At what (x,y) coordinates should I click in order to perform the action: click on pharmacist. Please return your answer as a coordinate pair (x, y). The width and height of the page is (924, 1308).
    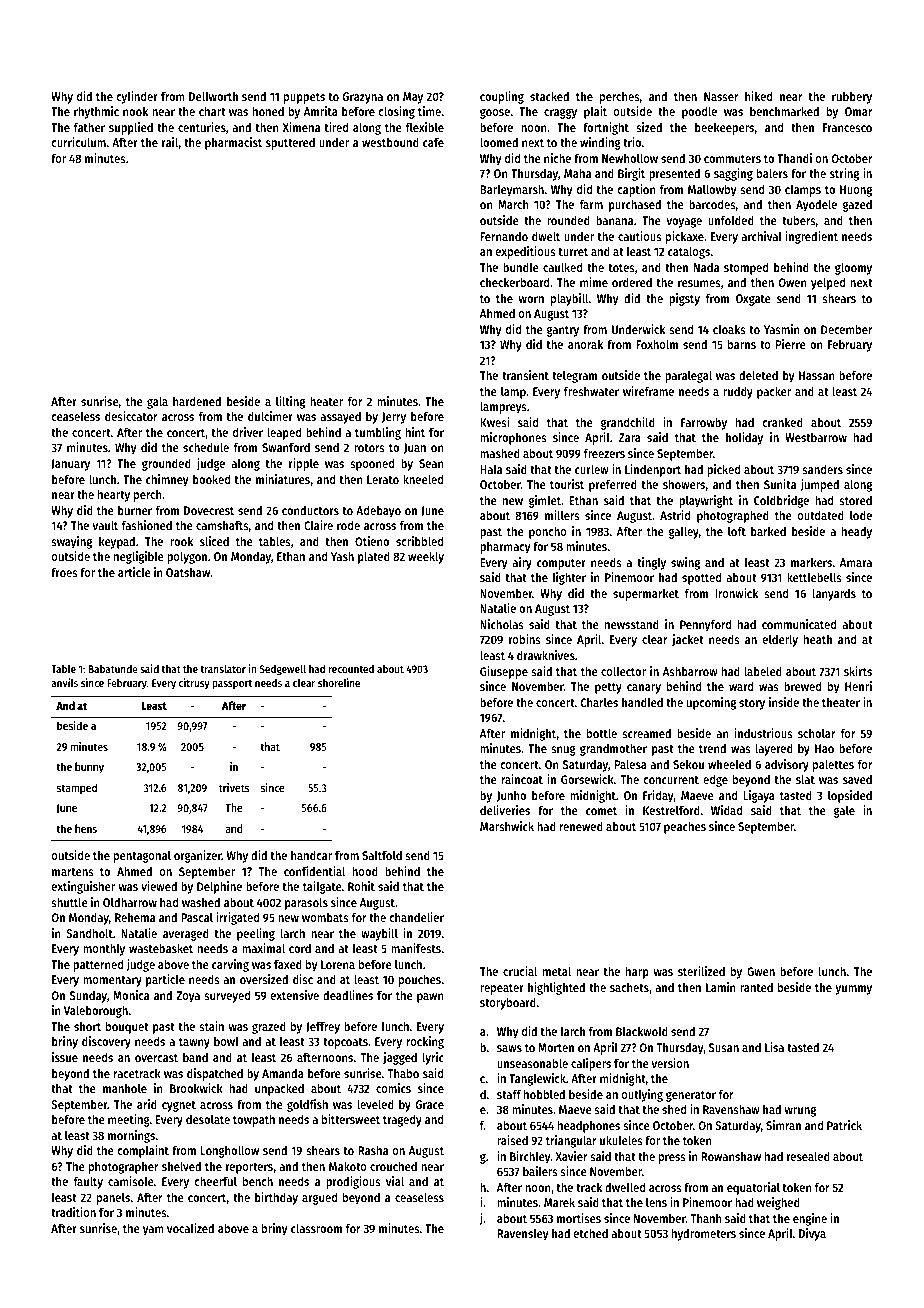
    Looking at the image, I should click on (233, 143).
